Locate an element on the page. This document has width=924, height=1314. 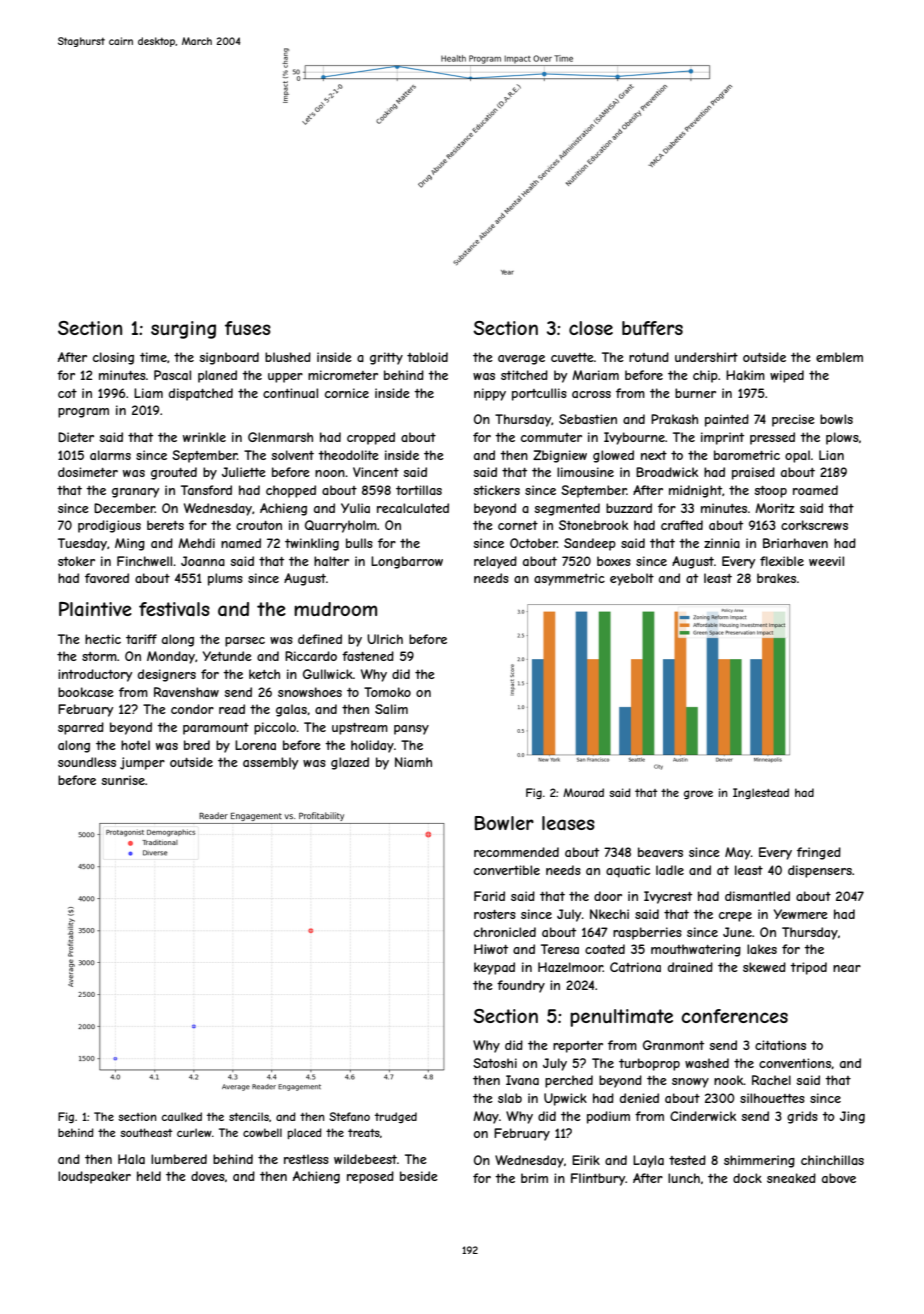
buffers is located at coordinates (652, 328).
